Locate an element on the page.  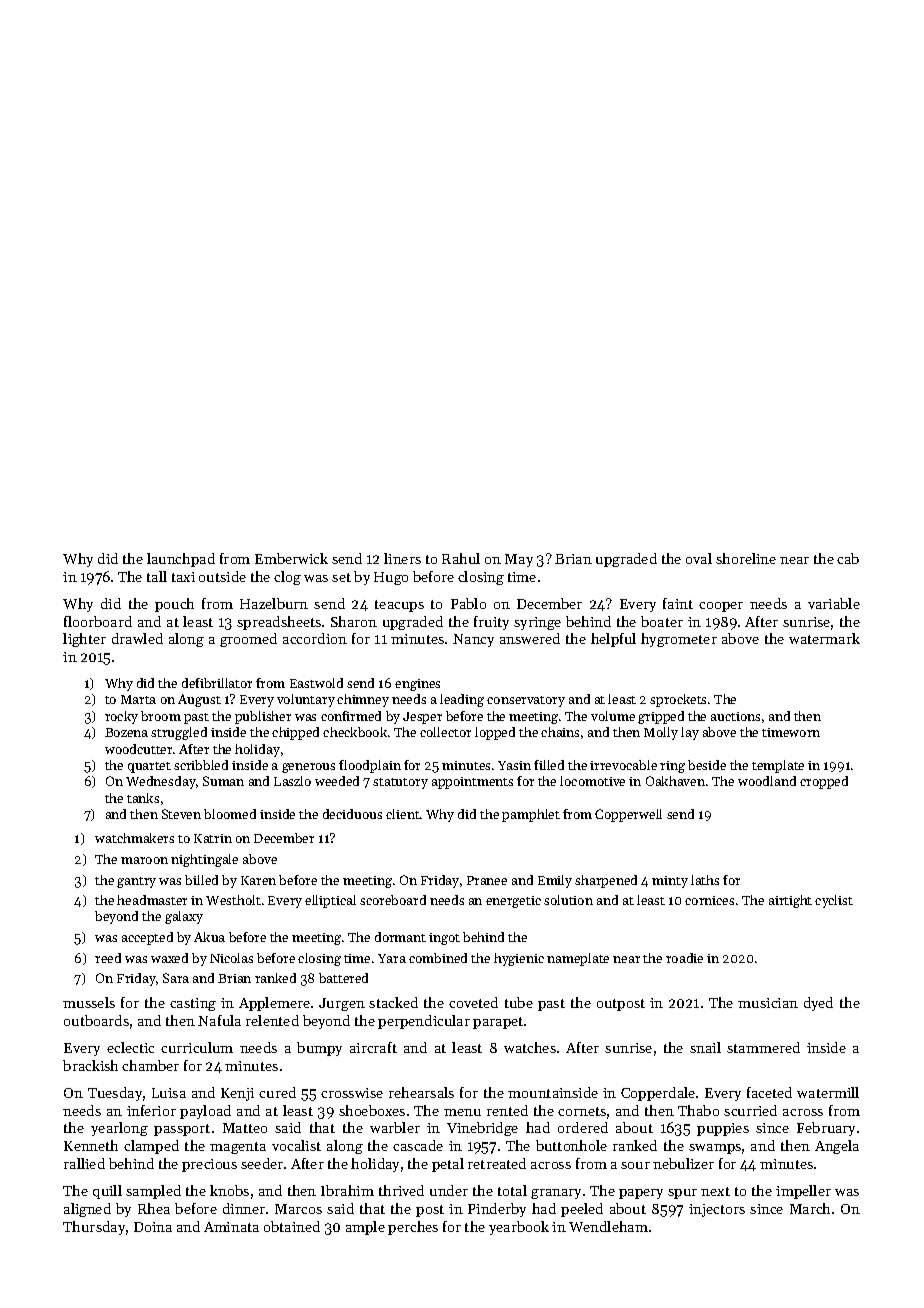
Wendleham is located at coordinates (608, 1226).
